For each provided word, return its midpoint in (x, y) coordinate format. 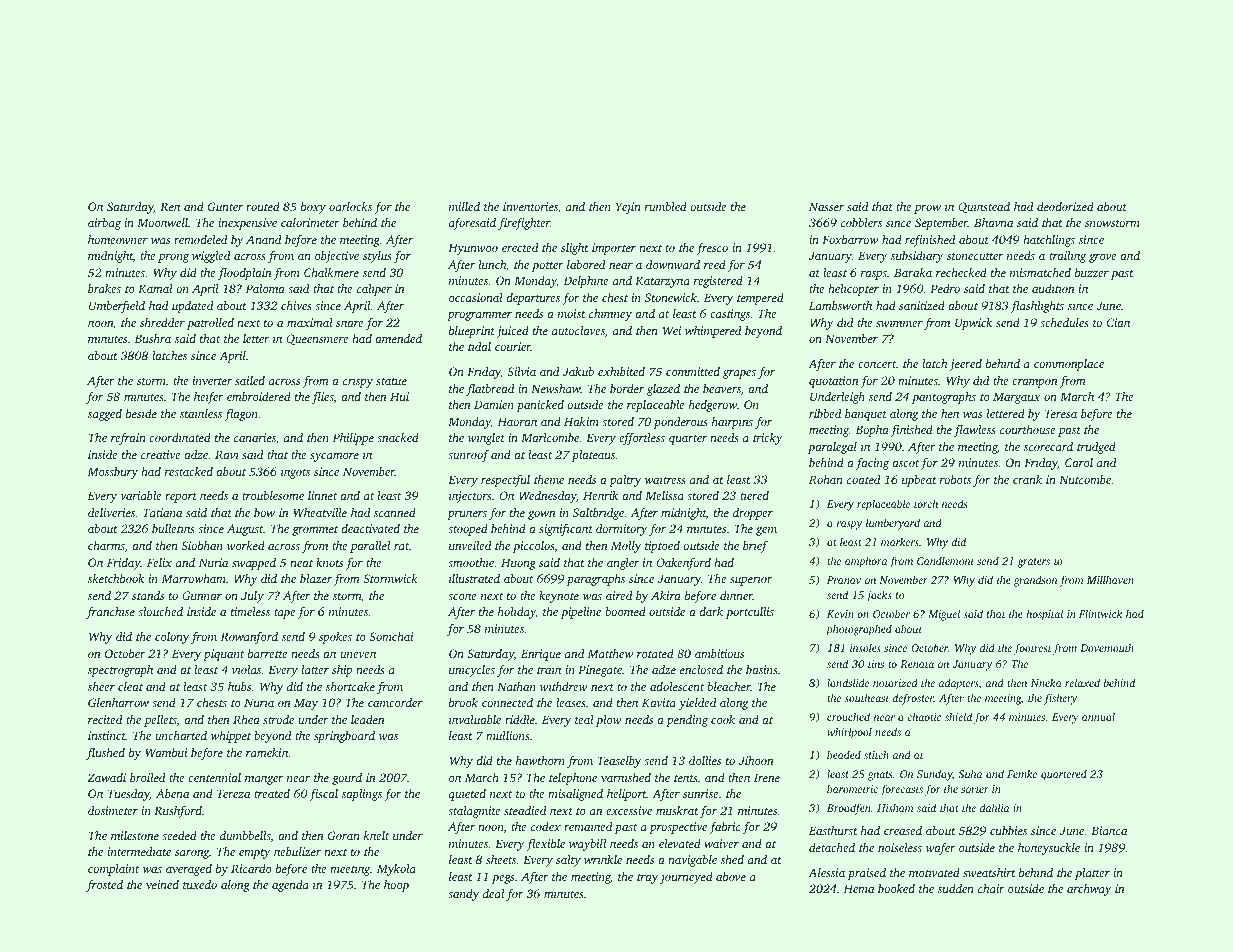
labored (586, 264)
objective (337, 257)
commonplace (1069, 365)
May (306, 704)
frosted (104, 886)
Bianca (1109, 830)
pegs (503, 879)
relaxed (1082, 682)
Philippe (353, 439)
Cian (1118, 322)
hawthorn (540, 760)
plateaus (593, 456)
